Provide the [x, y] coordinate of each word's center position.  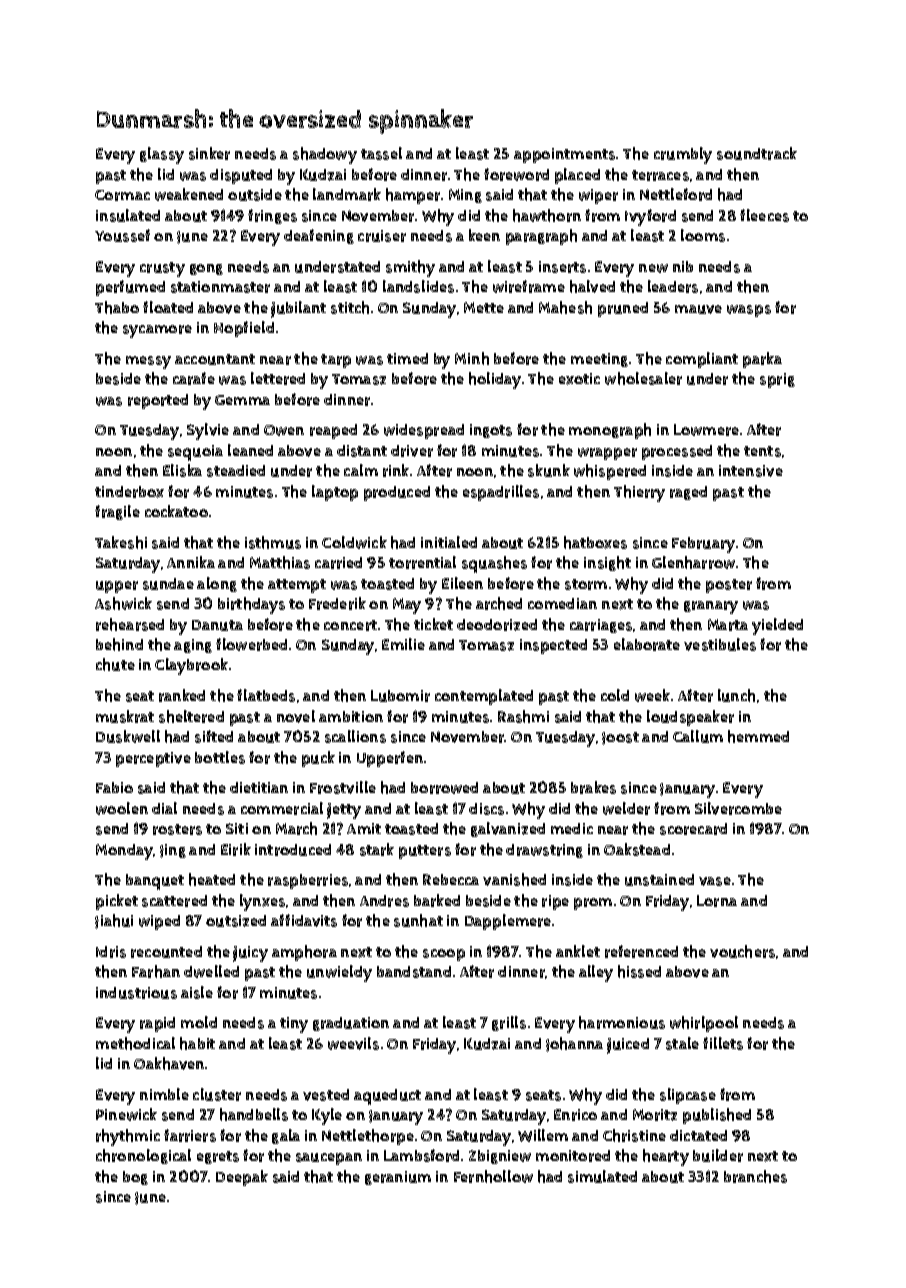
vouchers [742, 951]
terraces [660, 175]
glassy [162, 155]
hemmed [758, 736]
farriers [190, 1135]
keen [484, 235]
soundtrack [757, 153]
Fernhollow [493, 1176]
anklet [578, 951]
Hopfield [244, 329]
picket [117, 902]
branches [755, 1176]
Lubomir [400, 696]
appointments [564, 155]
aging [193, 646]
